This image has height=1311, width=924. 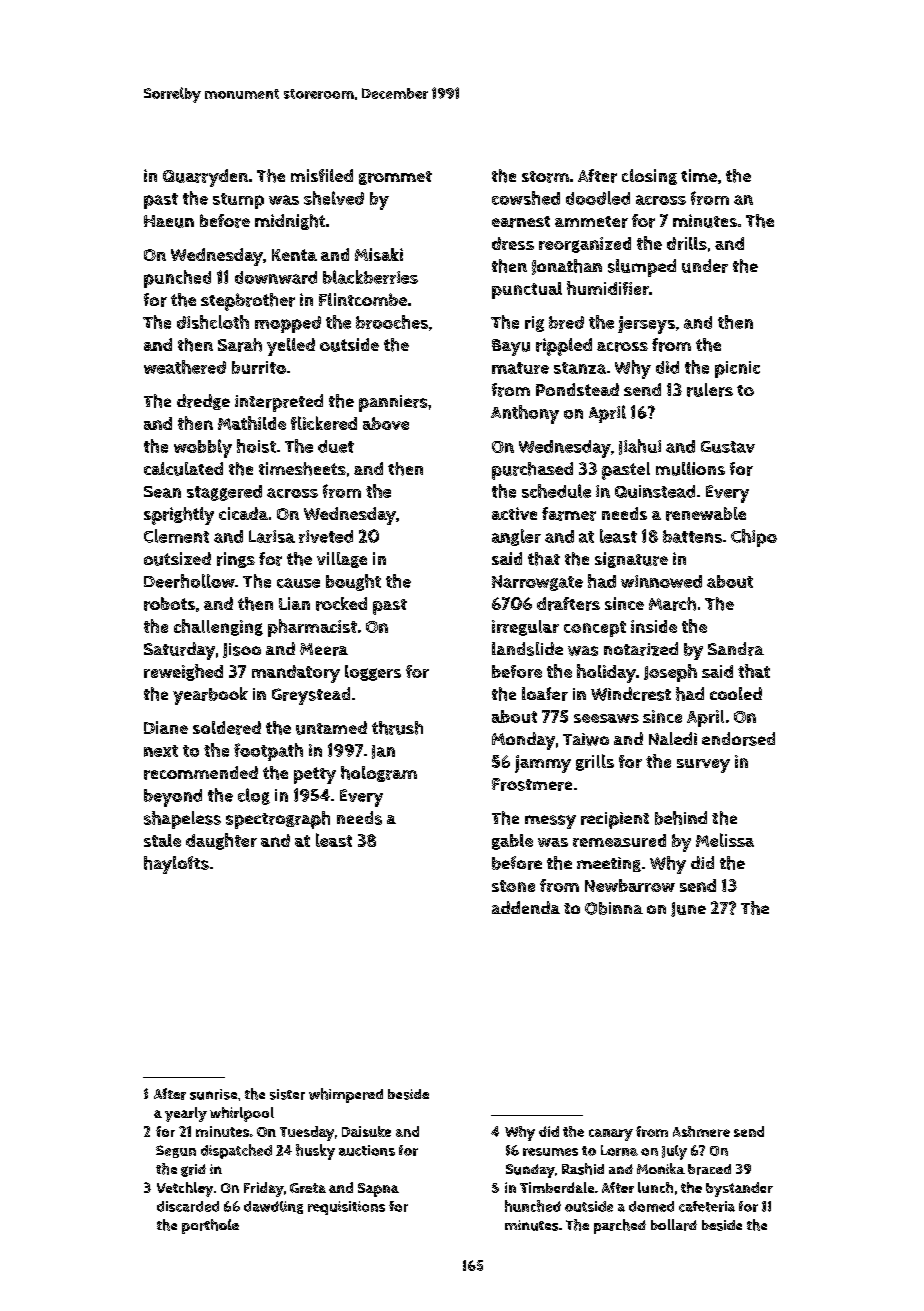 I want to click on storm, so click(x=545, y=177).
